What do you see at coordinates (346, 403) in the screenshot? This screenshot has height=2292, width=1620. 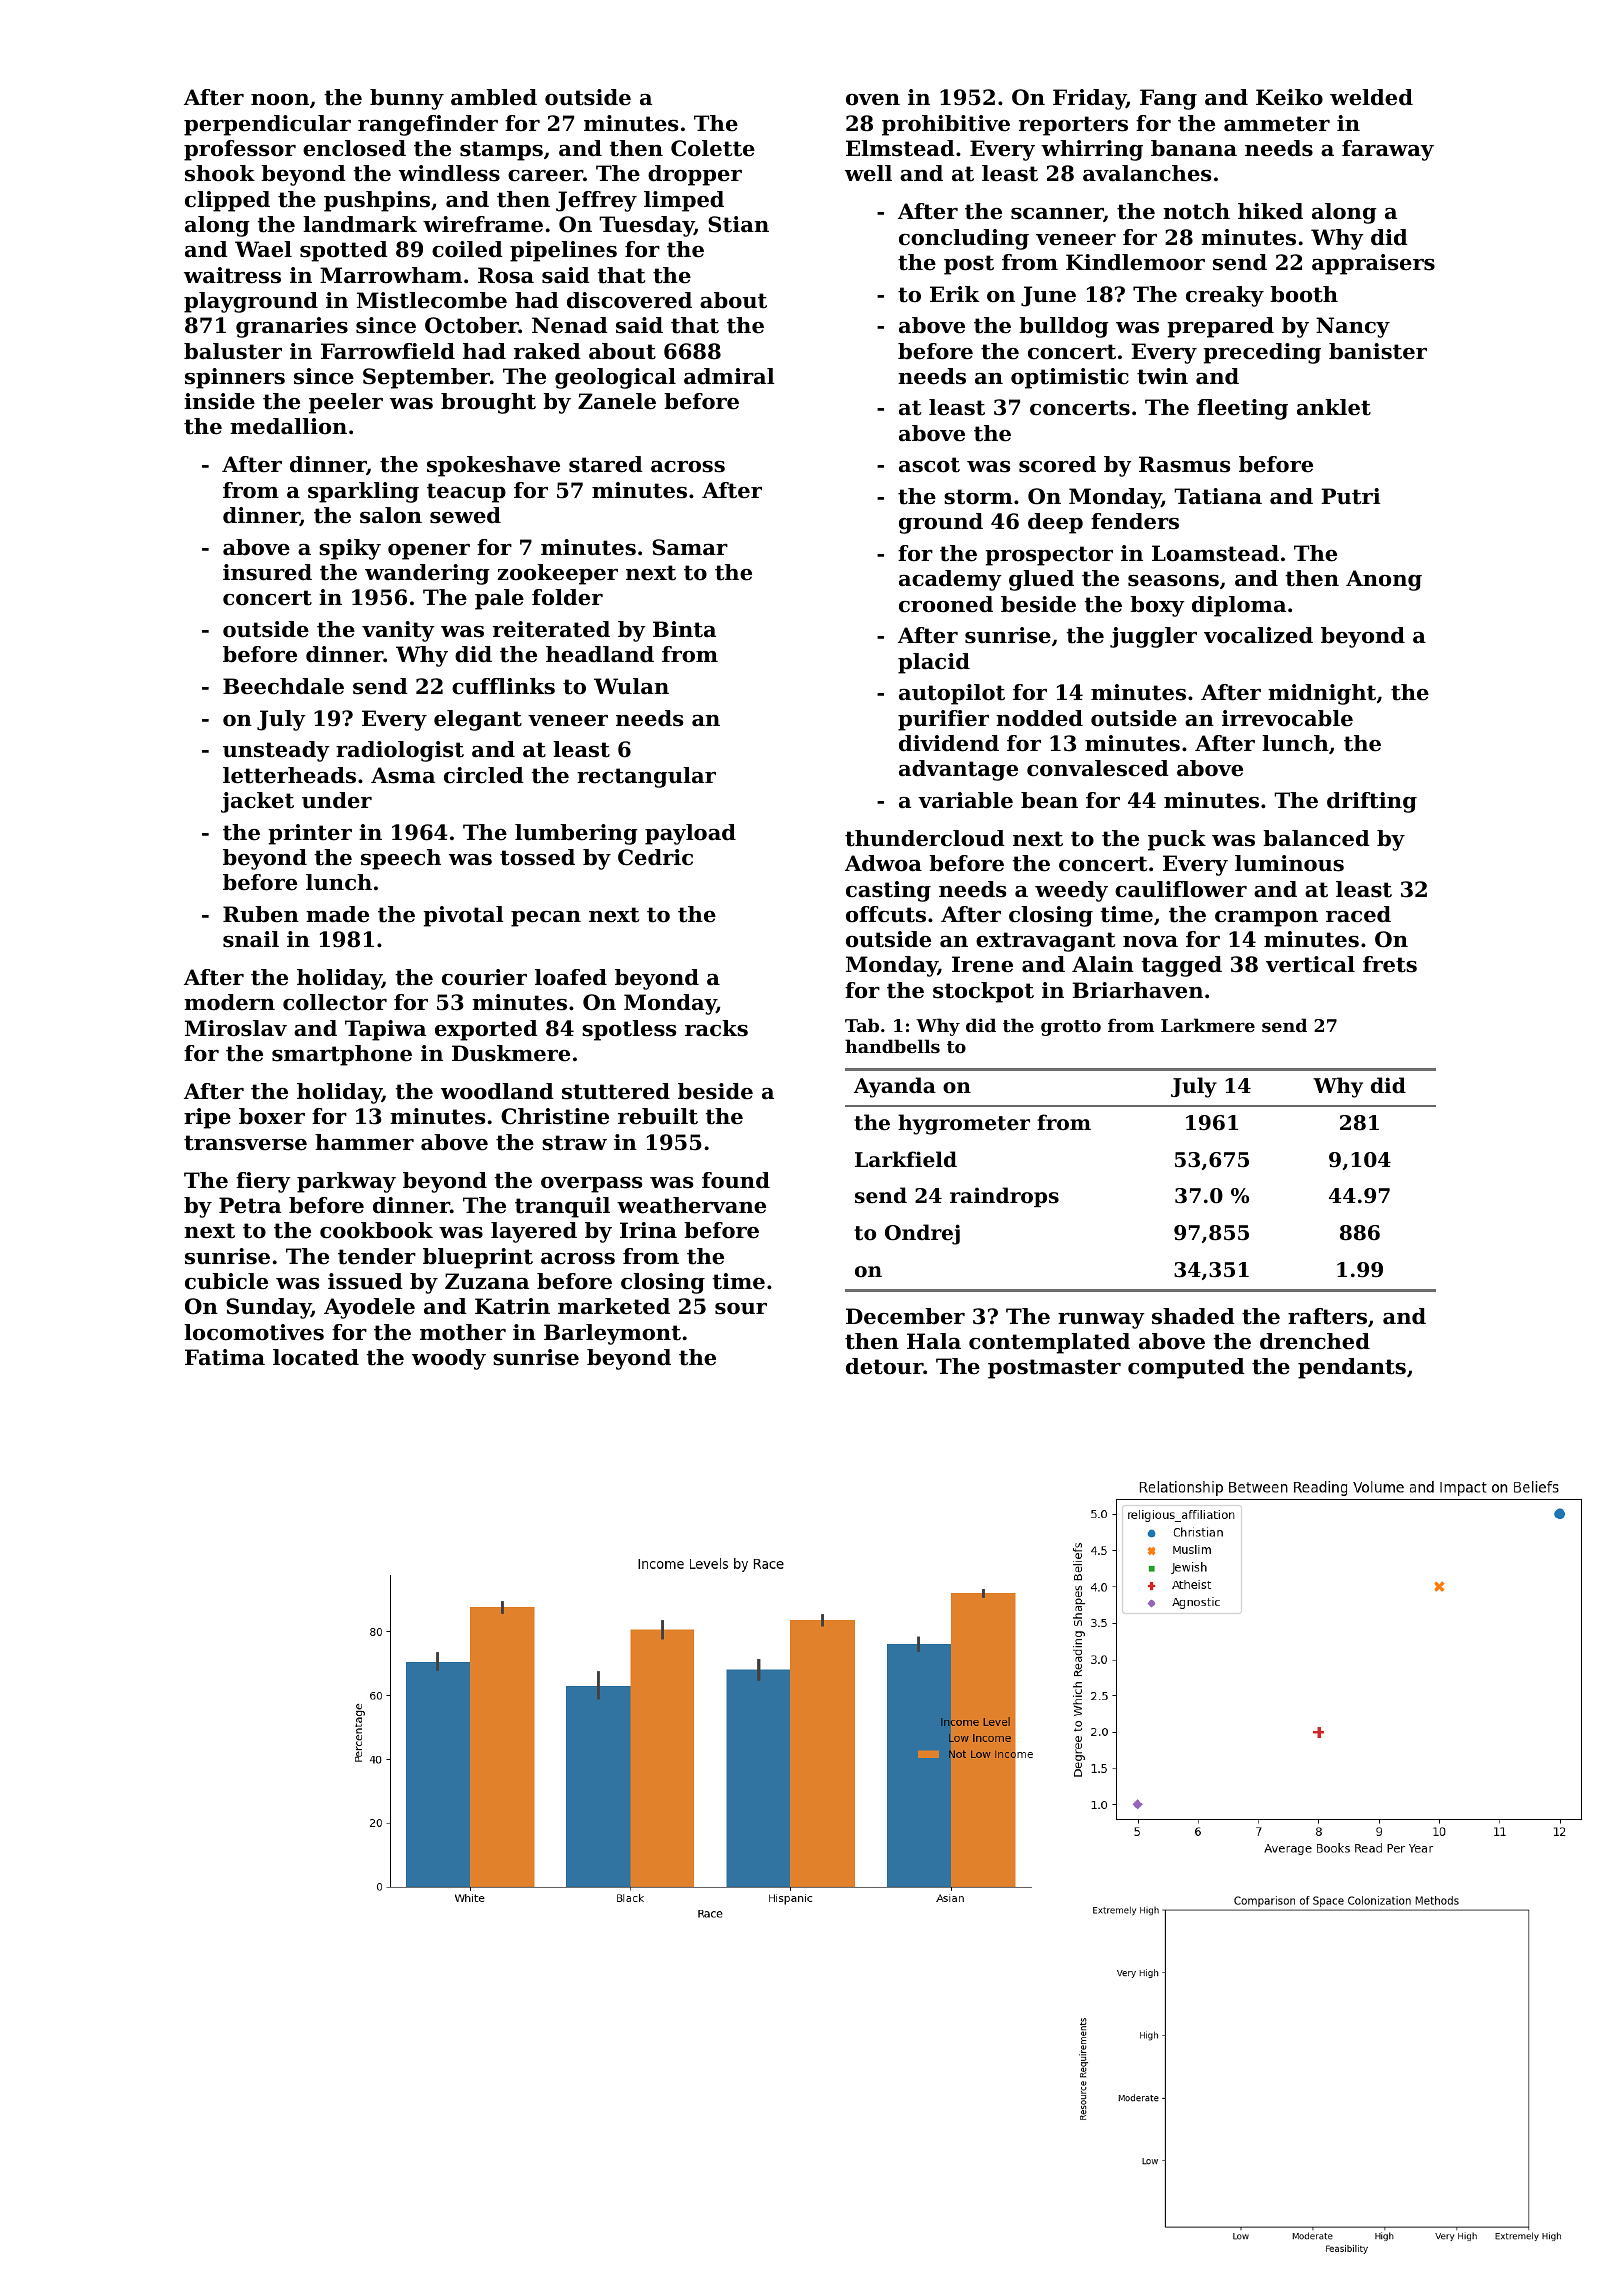 I see `peeler` at bounding box center [346, 403].
